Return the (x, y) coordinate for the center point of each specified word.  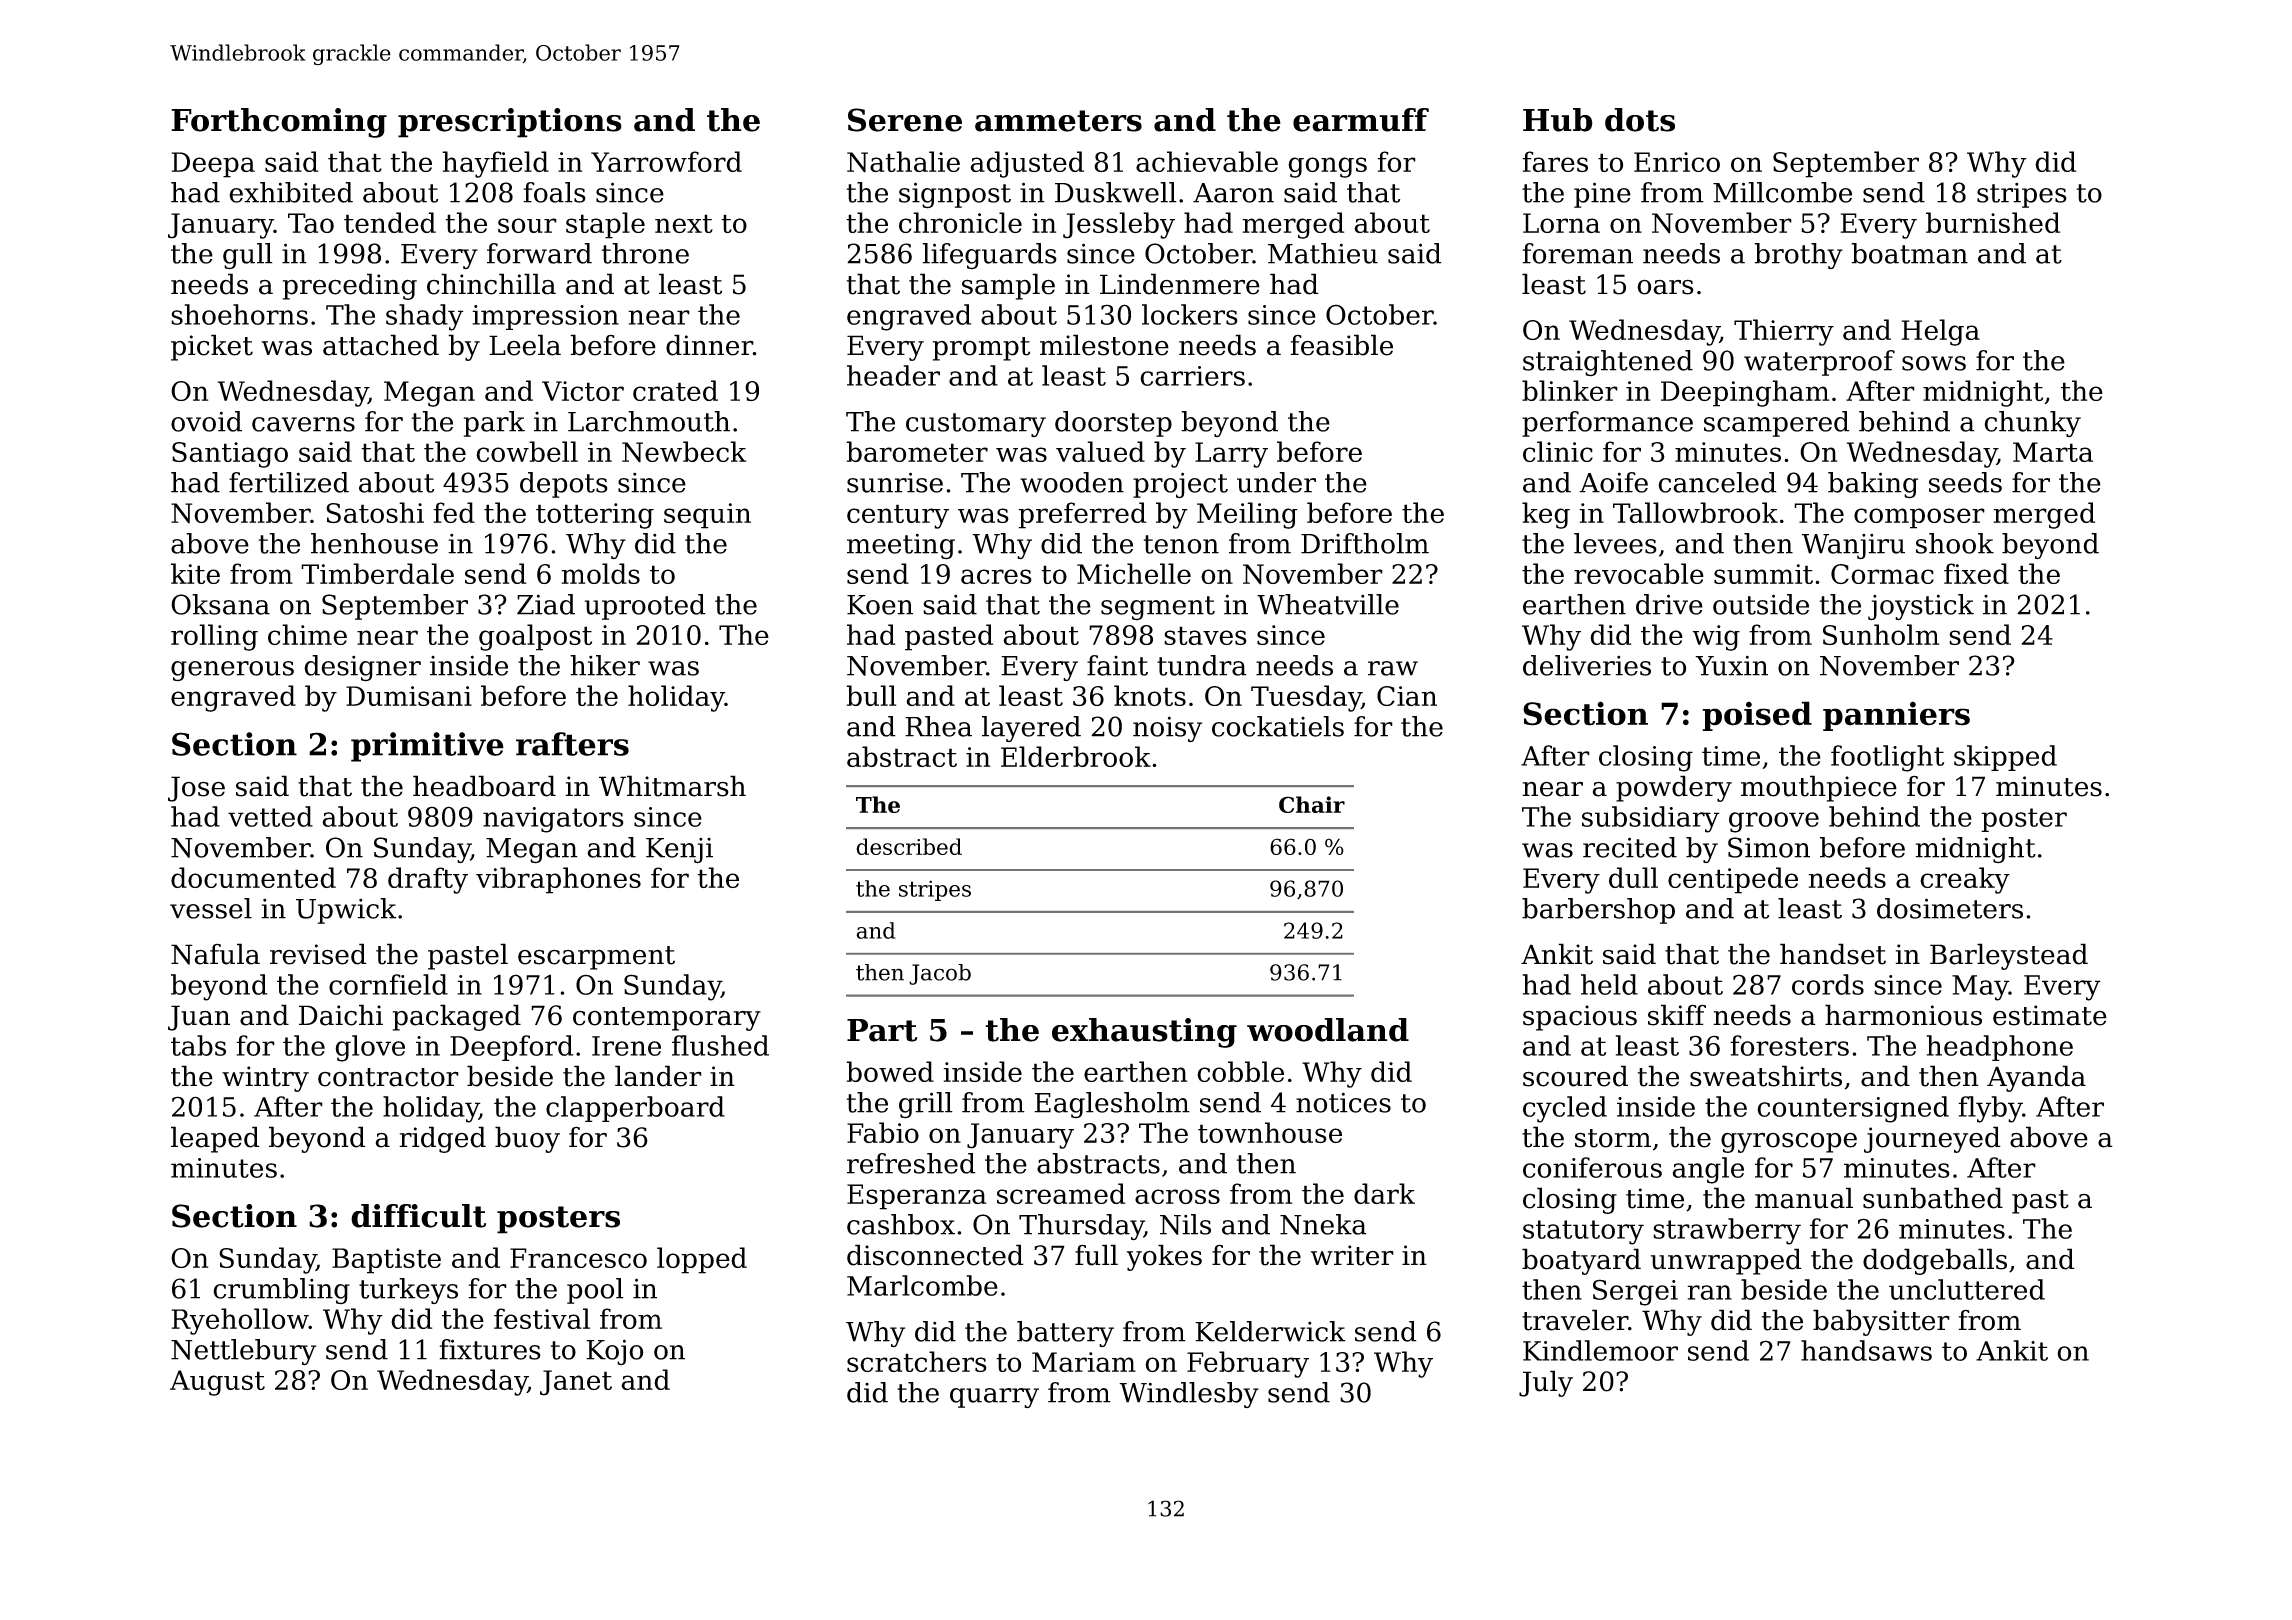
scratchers (917, 1361)
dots (1640, 120)
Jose (196, 789)
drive (1669, 604)
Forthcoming (279, 123)
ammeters (1058, 121)
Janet (576, 1383)
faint (1117, 665)
